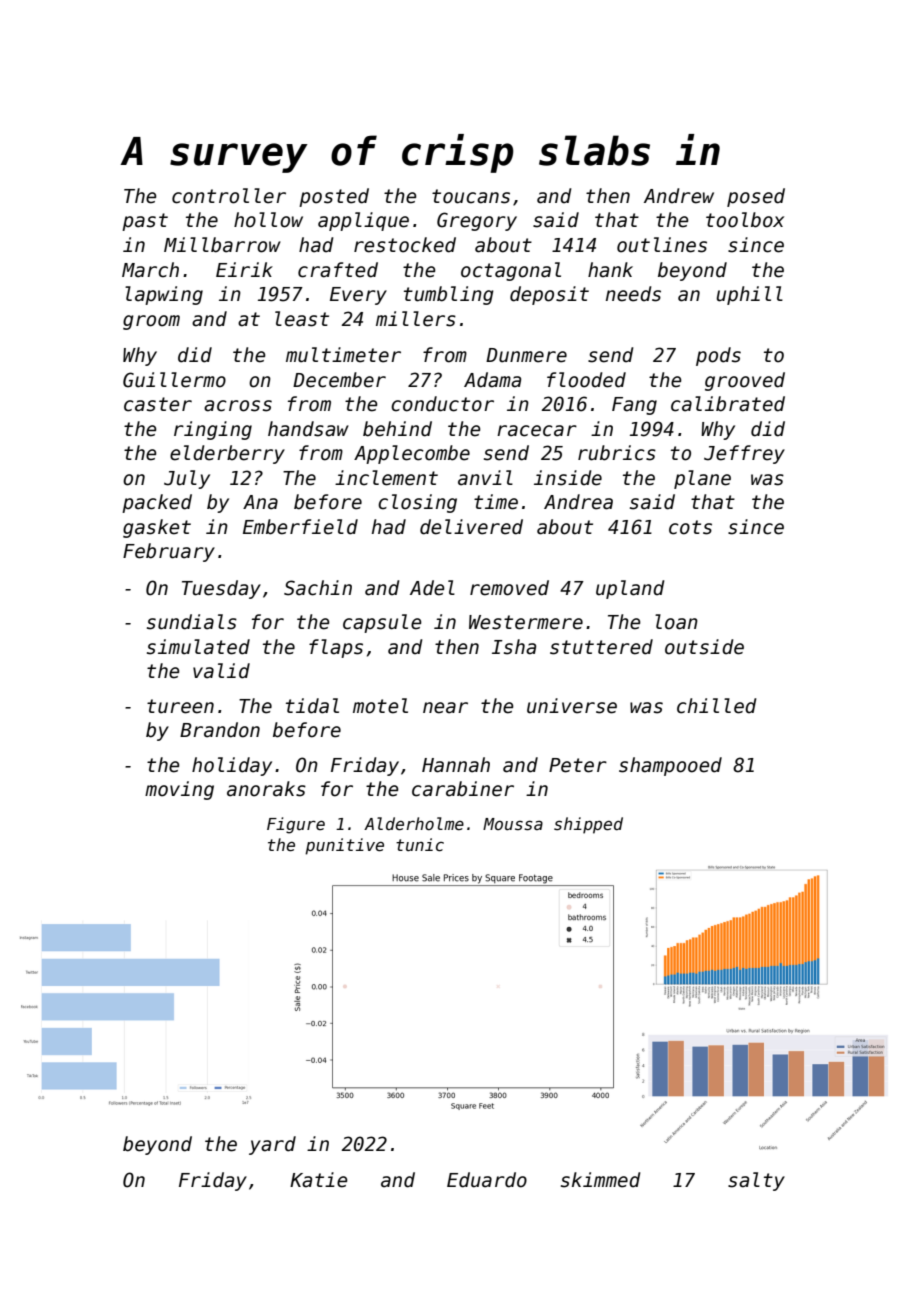 The width and height of the document is (908, 1316). What do you see at coordinates (268, 220) in the document?
I see `hollow` at bounding box center [268, 220].
